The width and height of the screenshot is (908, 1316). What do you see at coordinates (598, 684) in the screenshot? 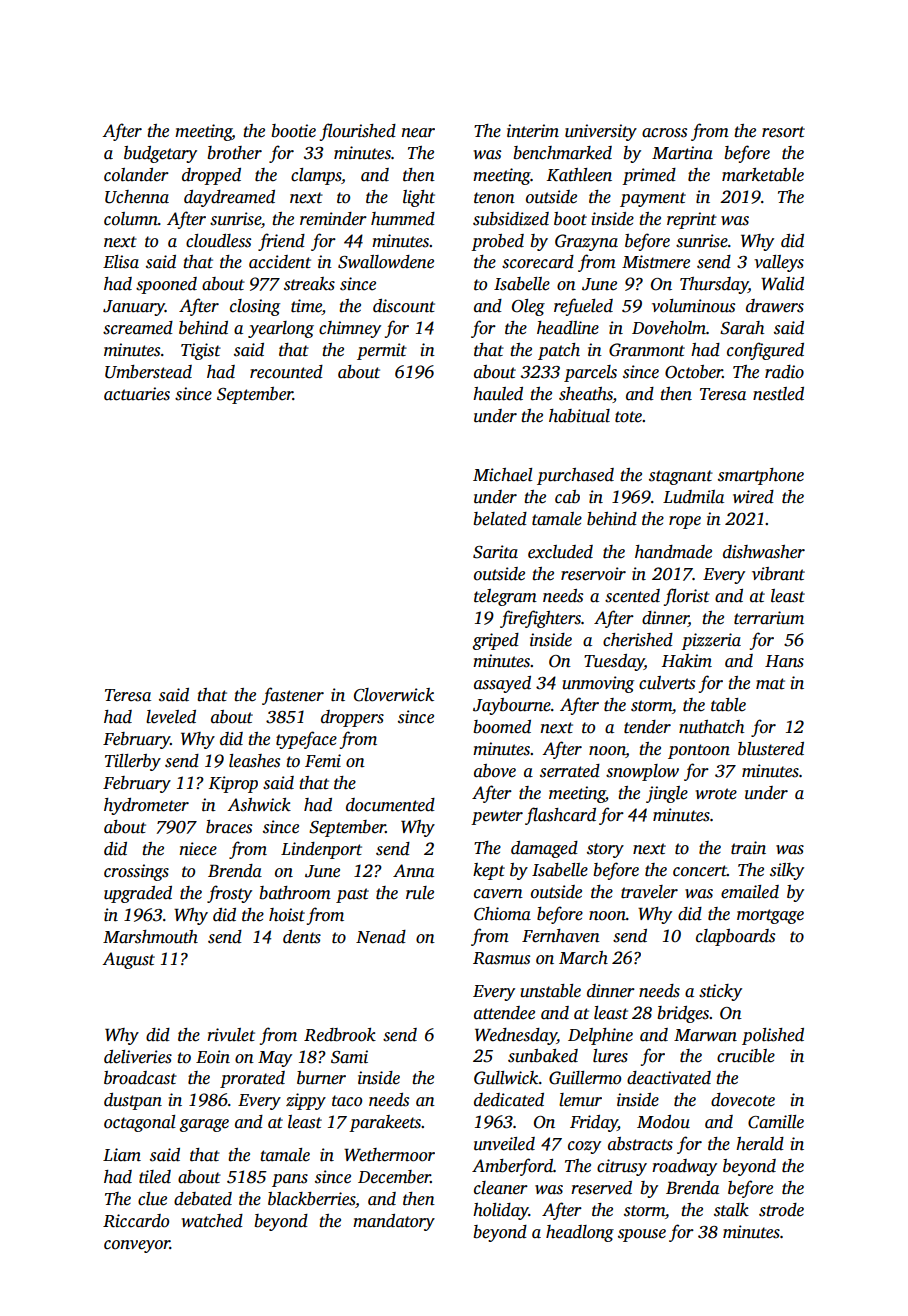
I see `unmoving` at bounding box center [598, 684].
